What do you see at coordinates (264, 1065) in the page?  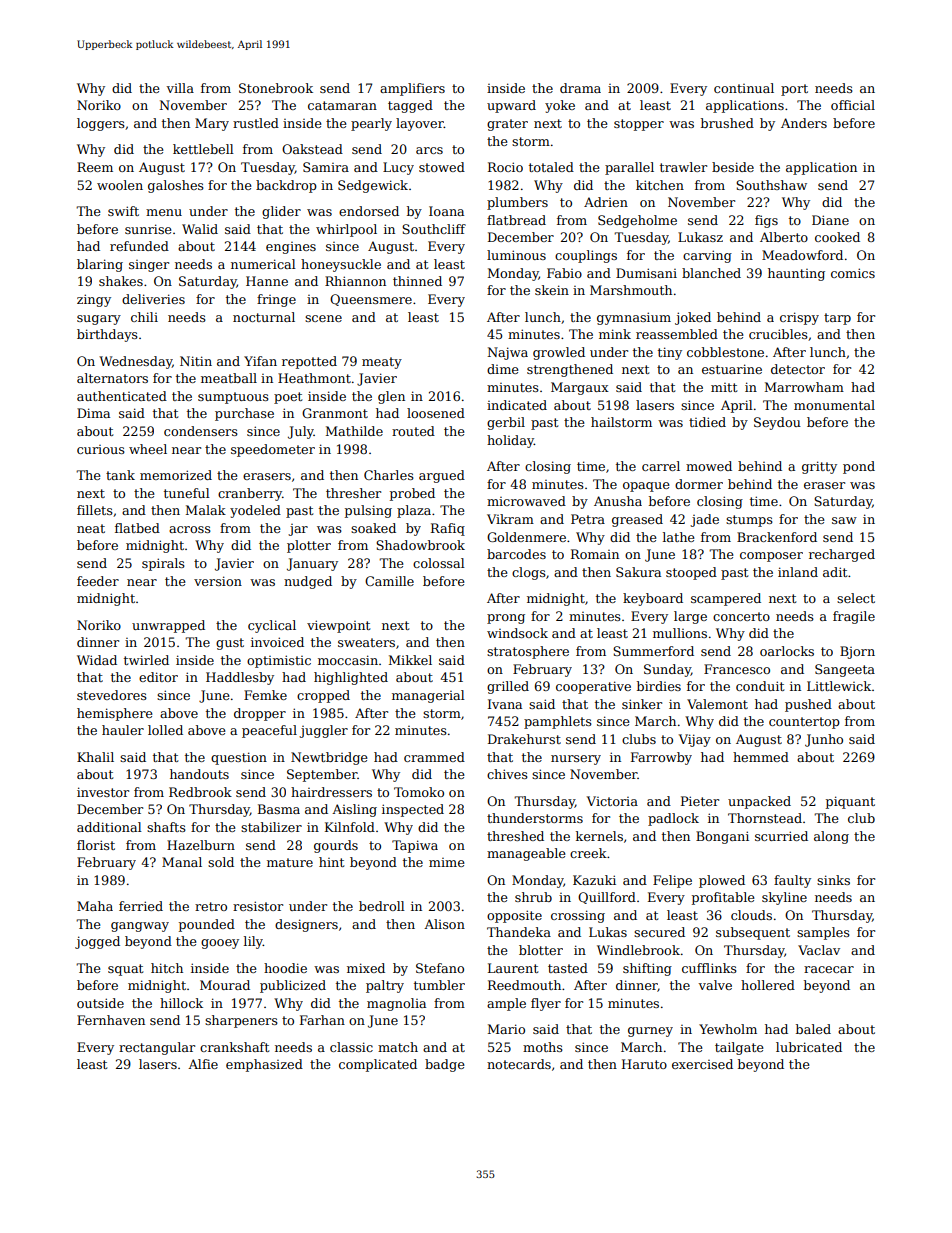 I see `emphasized` at bounding box center [264, 1065].
